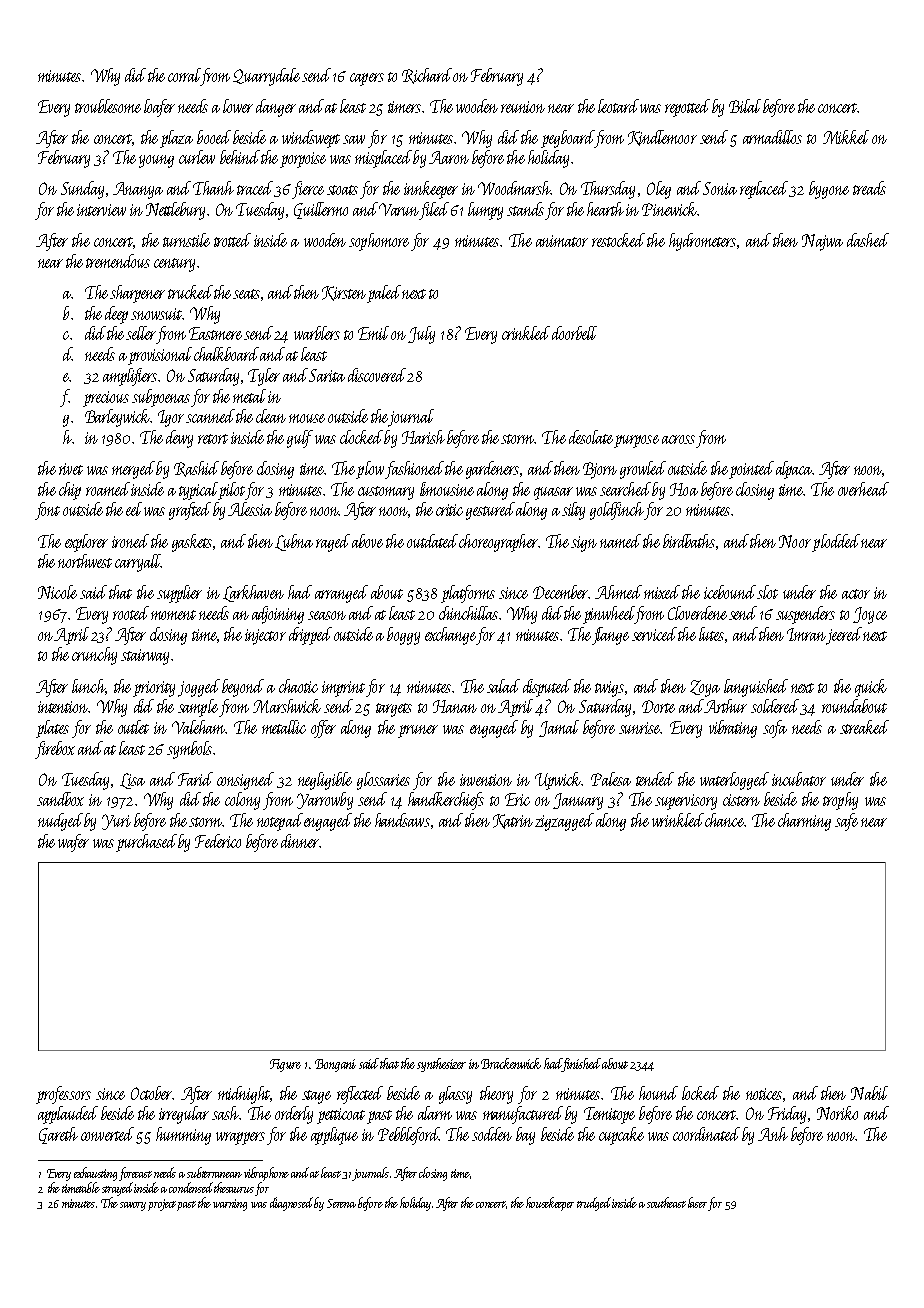 This screenshot has height=1308, width=924. What do you see at coordinates (863, 489) in the screenshot?
I see `overhead` at bounding box center [863, 489].
